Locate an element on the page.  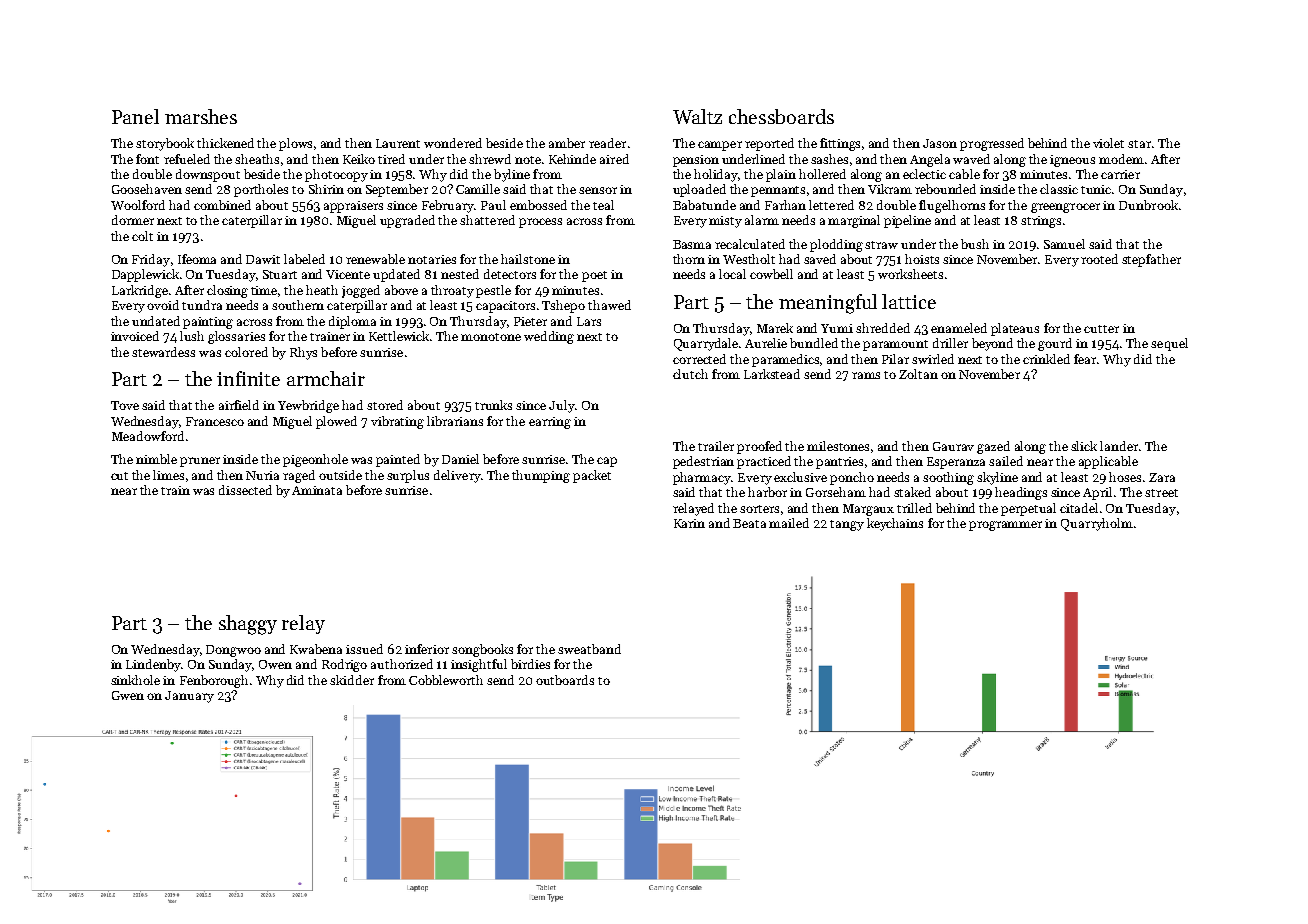
sweatband is located at coordinates (589, 649).
